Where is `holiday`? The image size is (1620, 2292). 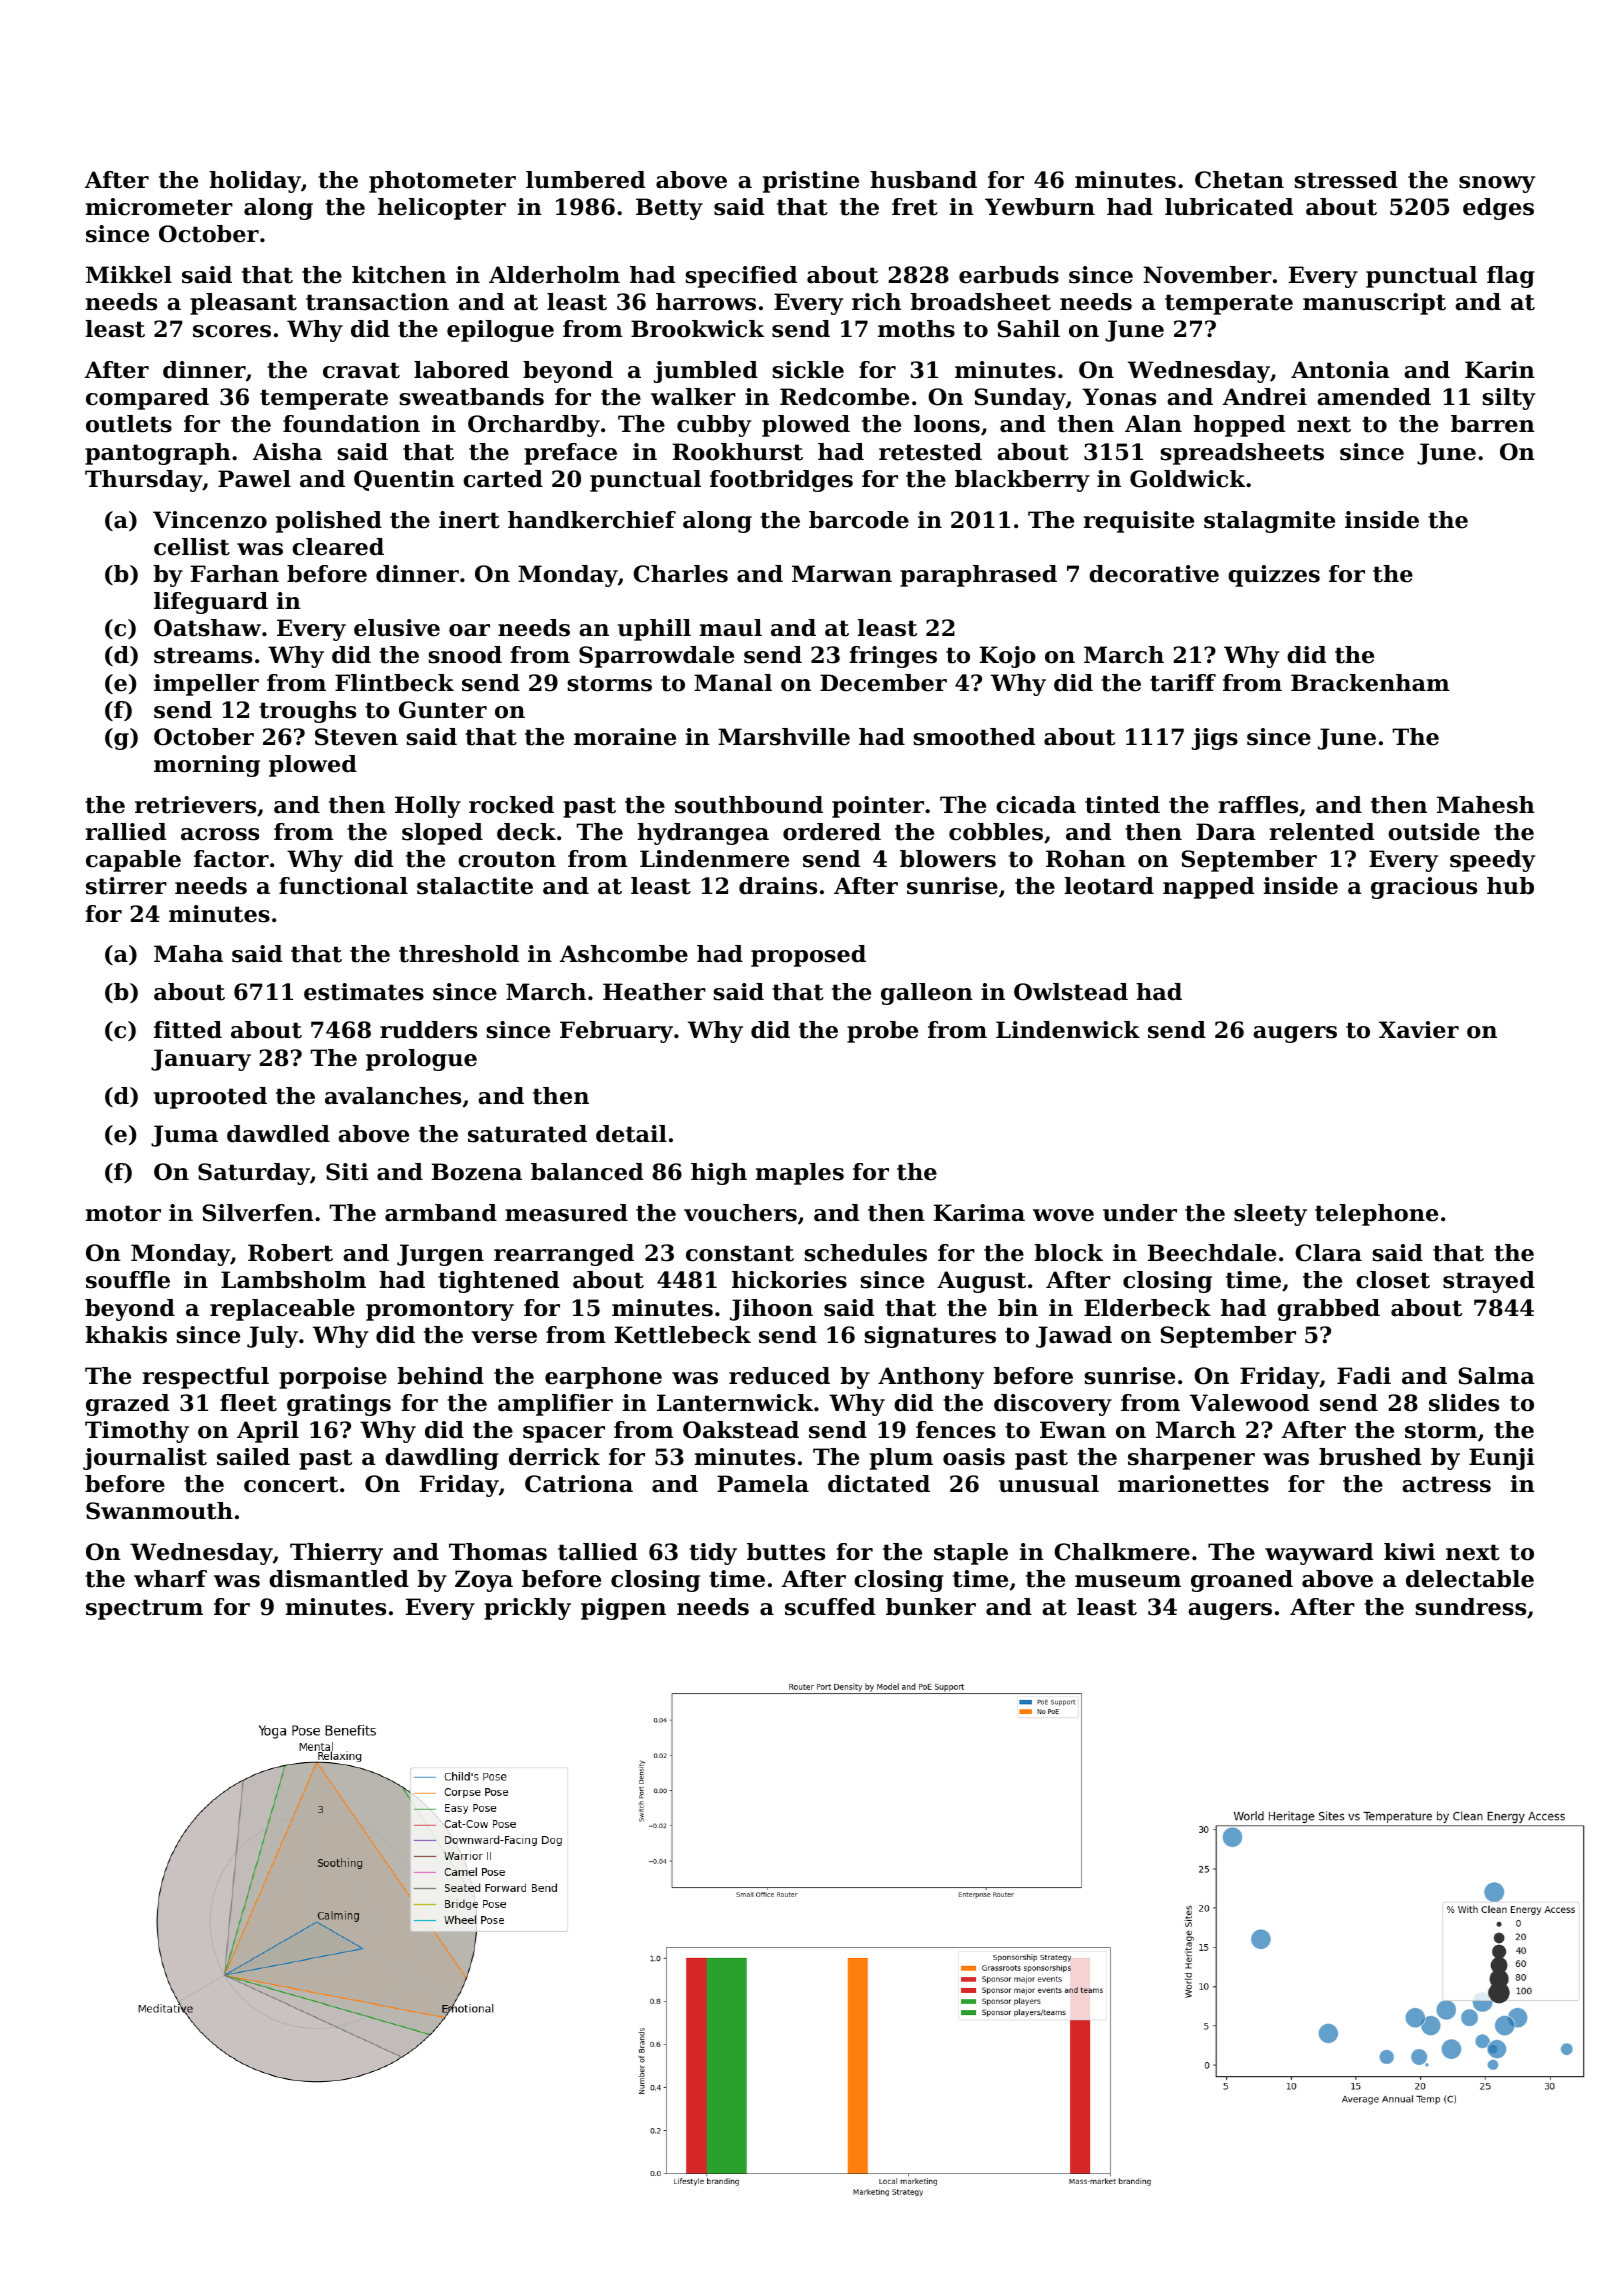
holiday is located at coordinates (255, 182).
